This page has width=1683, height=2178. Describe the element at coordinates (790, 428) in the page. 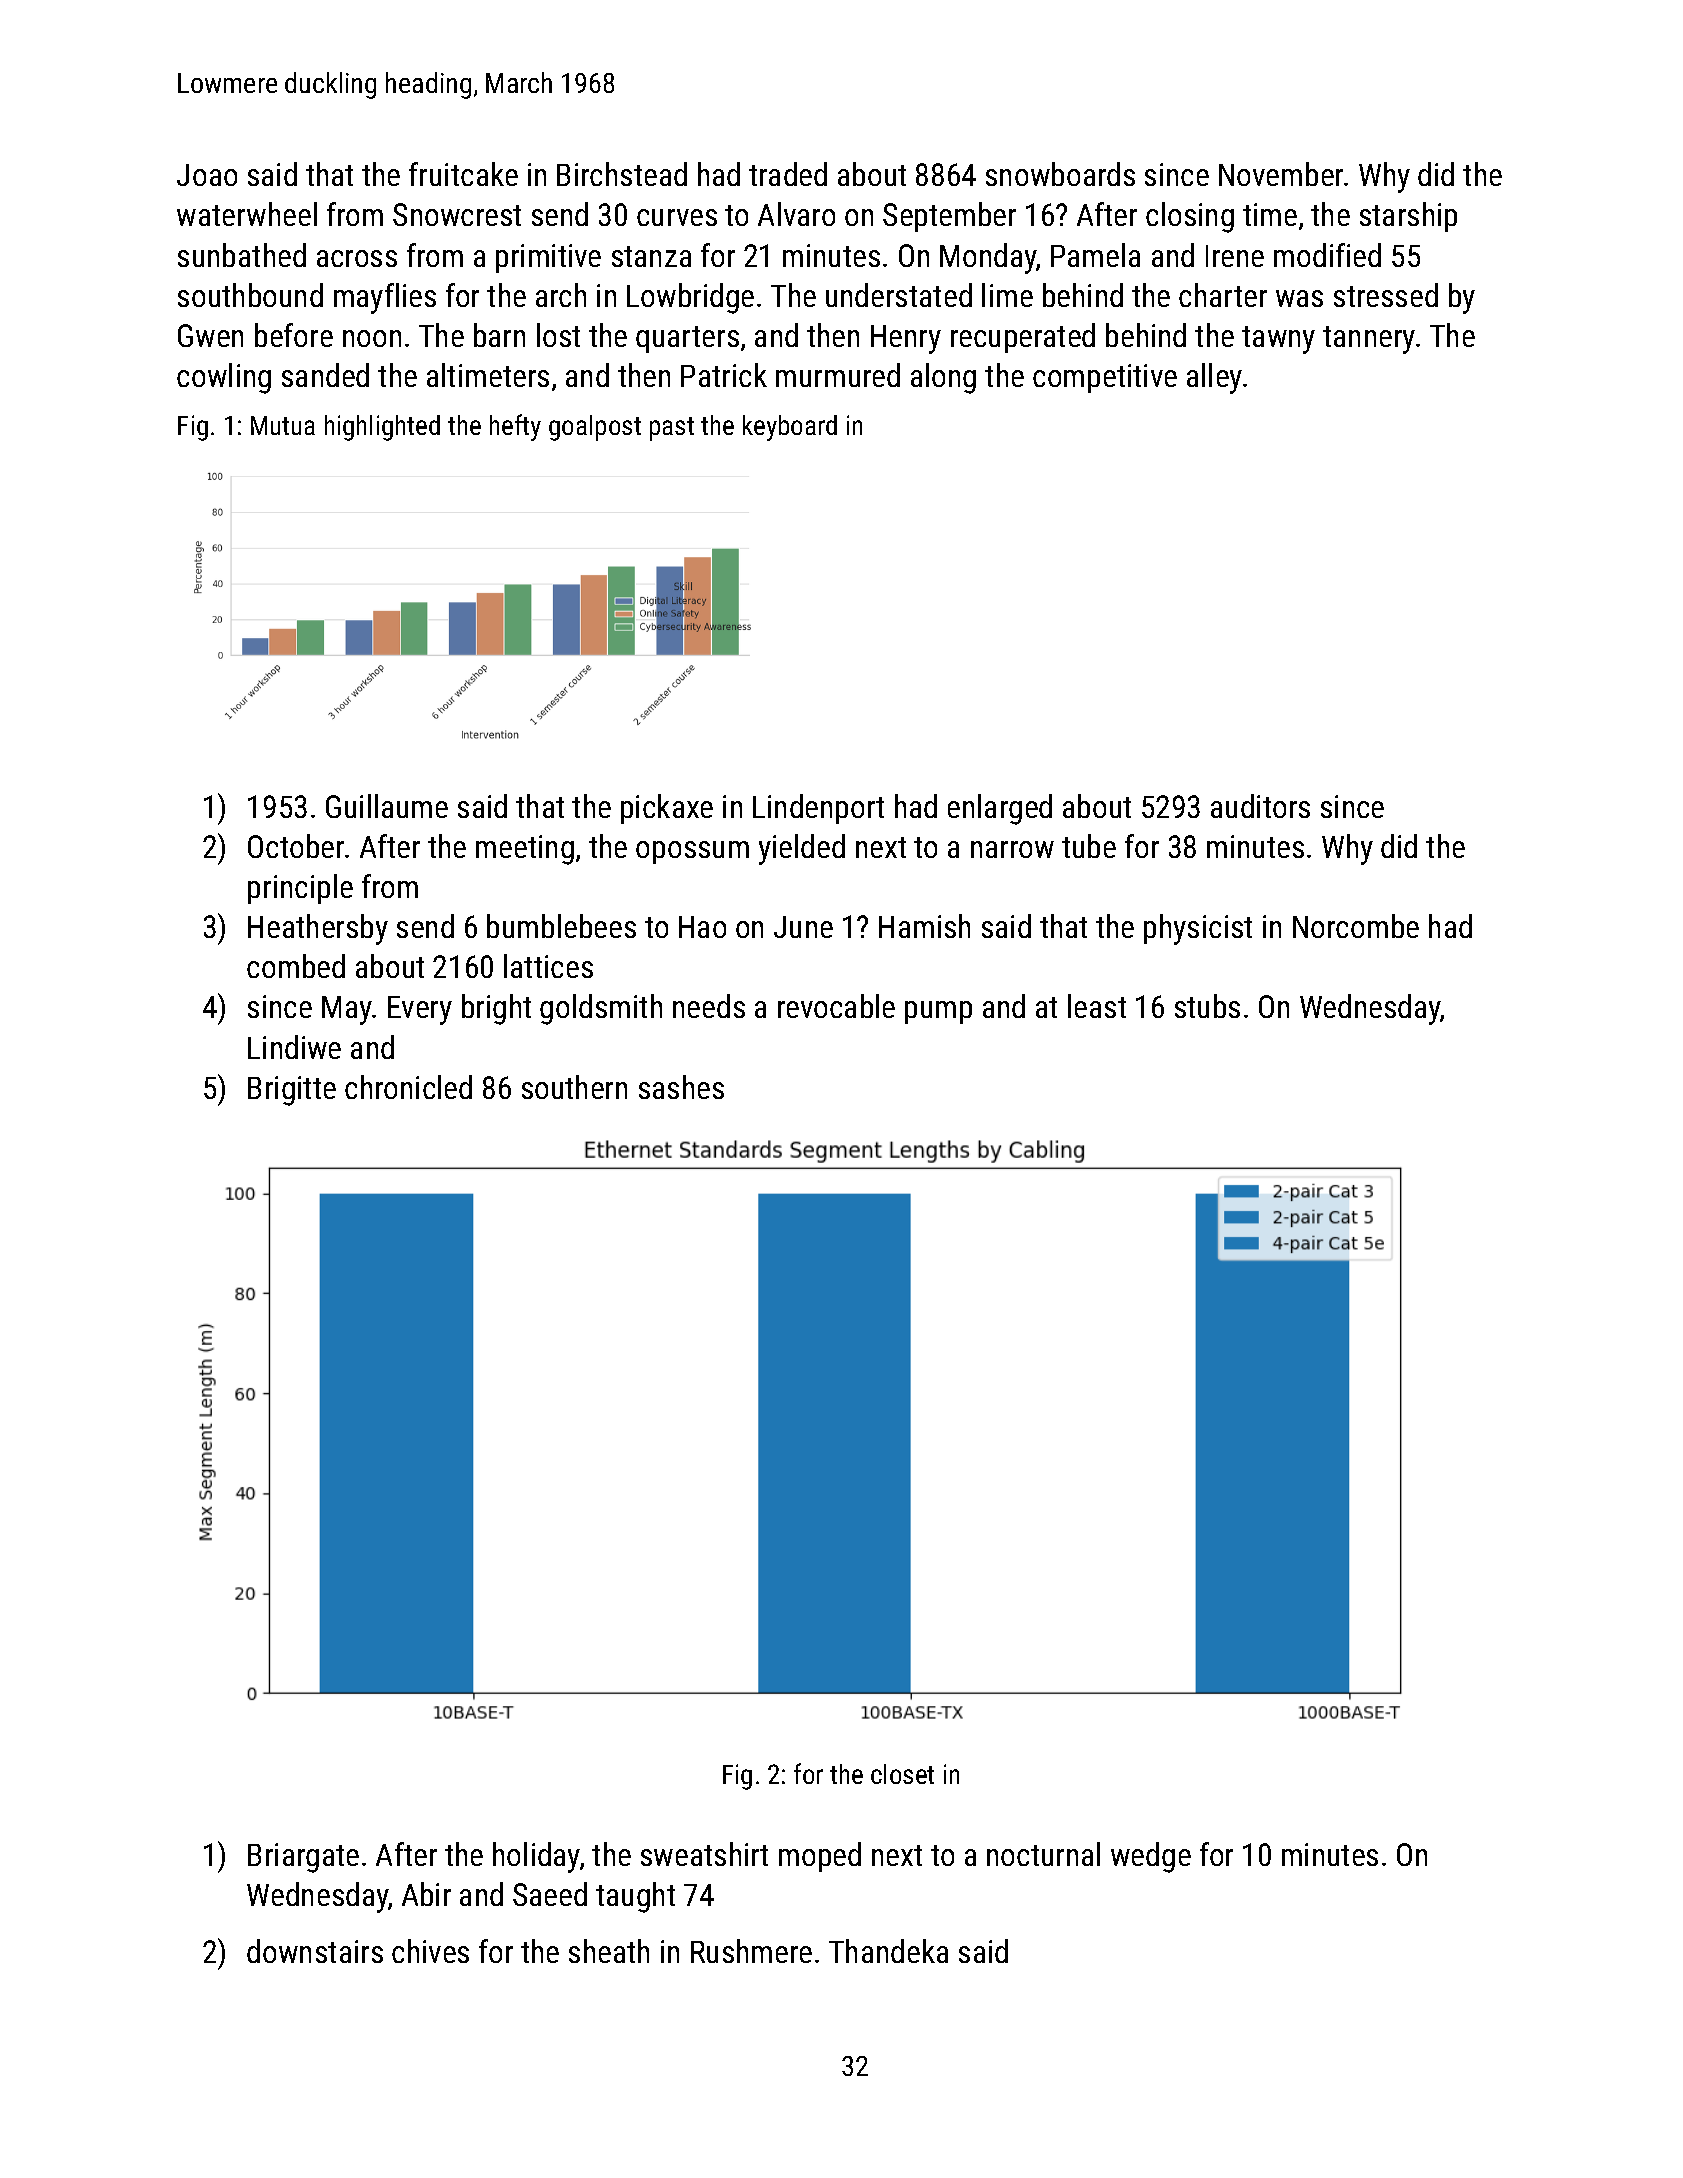

I see `keyboard` at that location.
